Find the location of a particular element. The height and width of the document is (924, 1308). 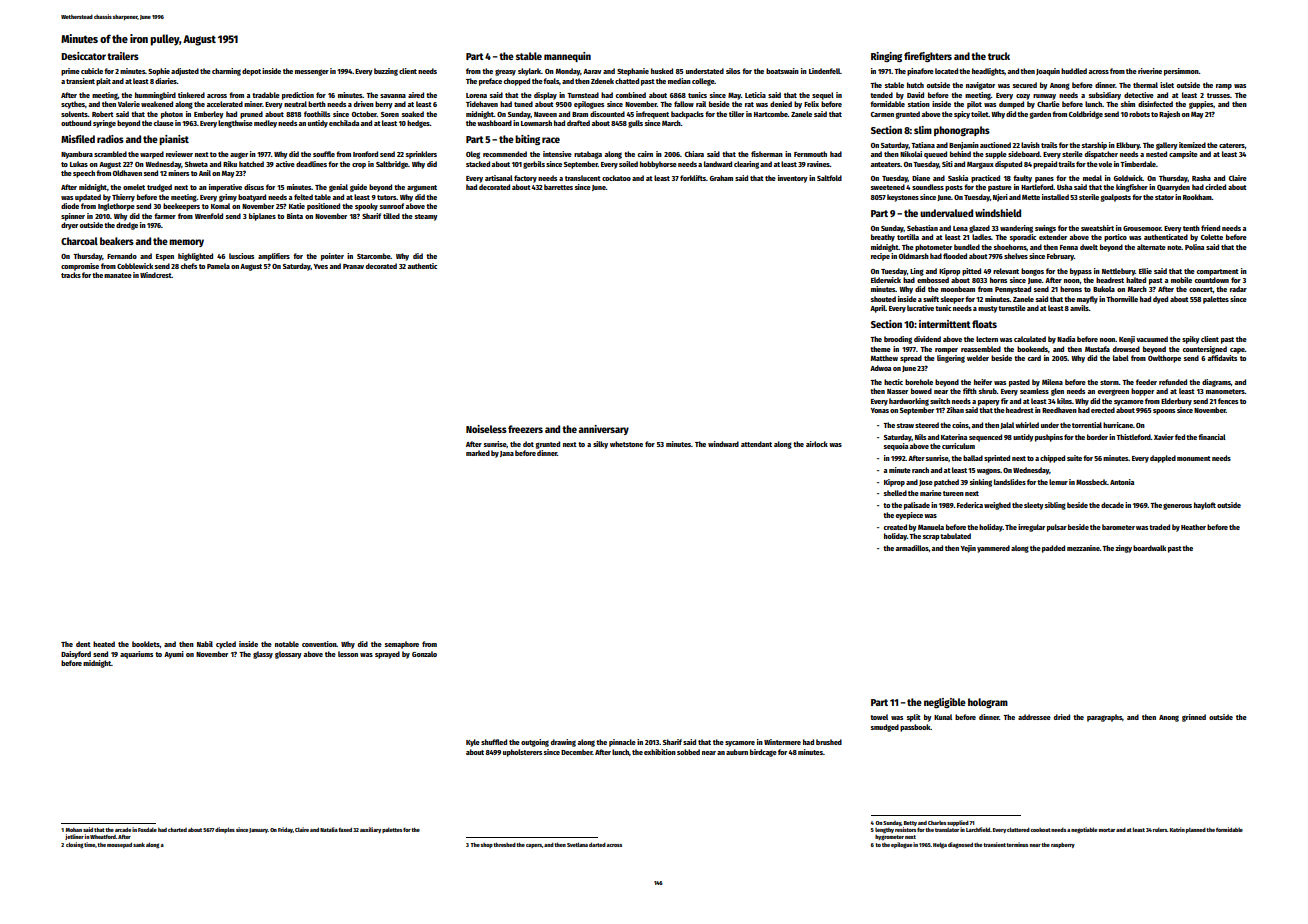

alternate is located at coordinates (1151, 247).
